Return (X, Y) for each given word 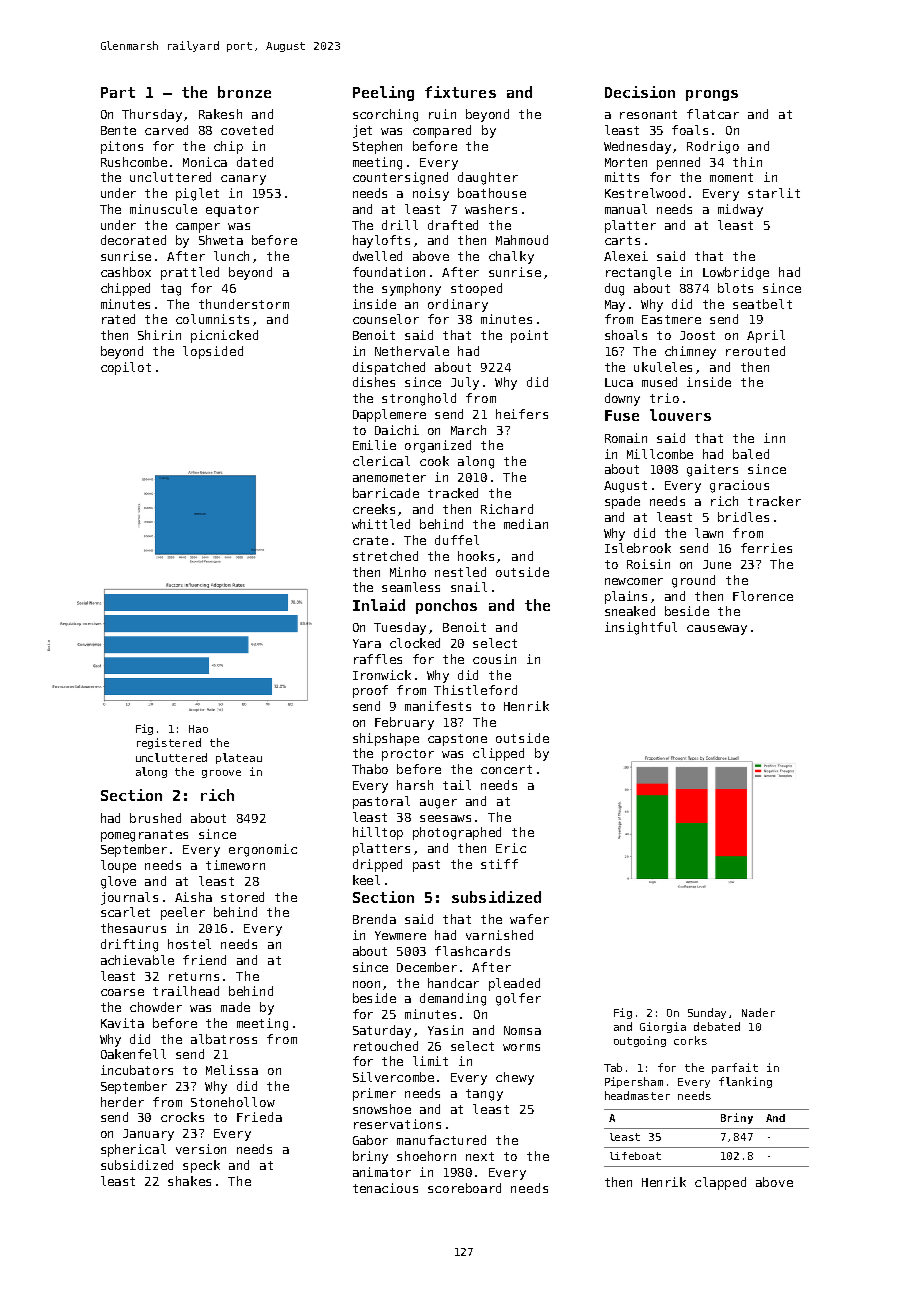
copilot (126, 368)
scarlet (125, 912)
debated (717, 1026)
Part (118, 92)
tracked (453, 493)
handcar (453, 983)
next (480, 1156)
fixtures (460, 92)
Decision (640, 92)
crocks (182, 1117)
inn (774, 438)
